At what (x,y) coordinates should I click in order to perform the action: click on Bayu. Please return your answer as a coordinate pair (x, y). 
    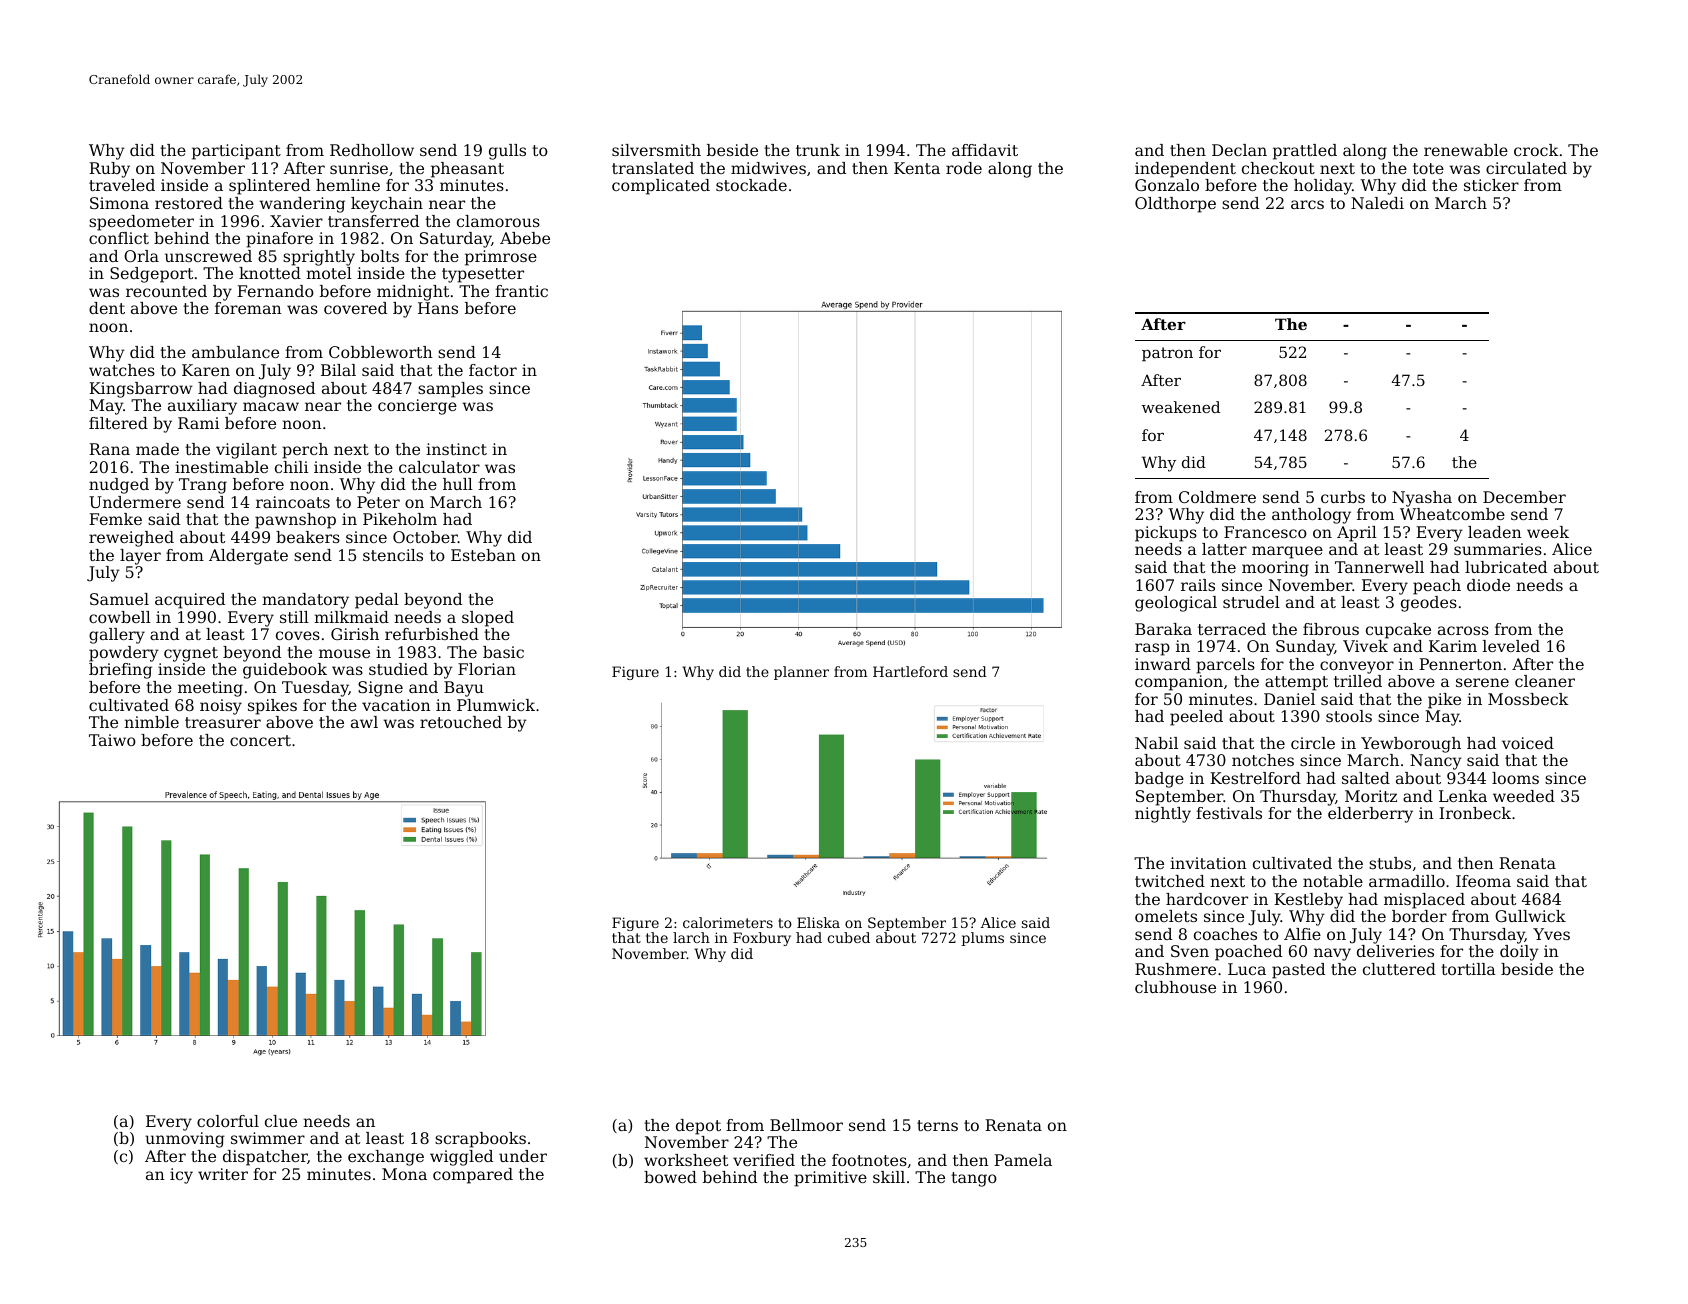
    Looking at the image, I should click on (464, 689).
